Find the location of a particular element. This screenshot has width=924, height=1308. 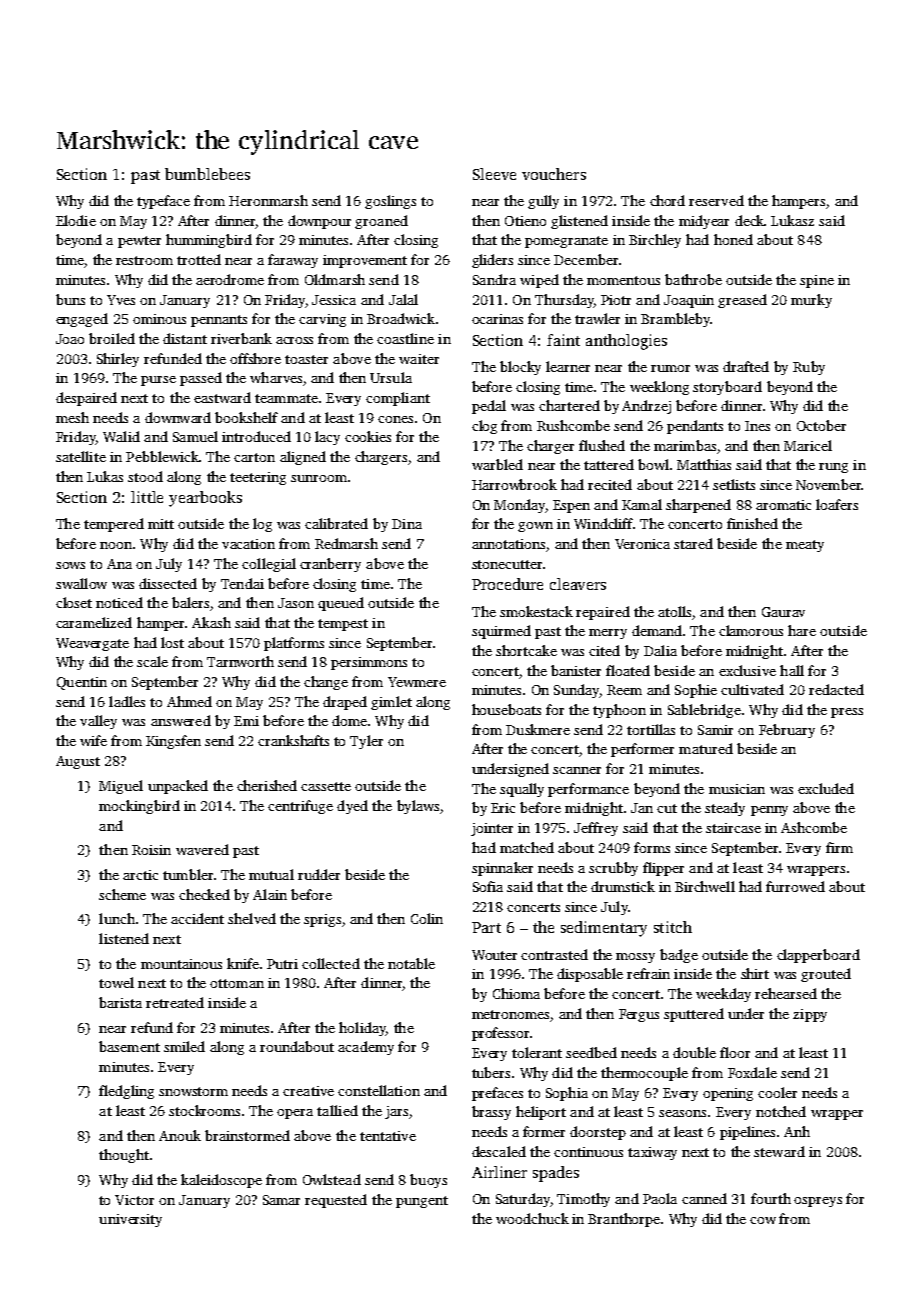

smiled is located at coordinates (184, 1046).
